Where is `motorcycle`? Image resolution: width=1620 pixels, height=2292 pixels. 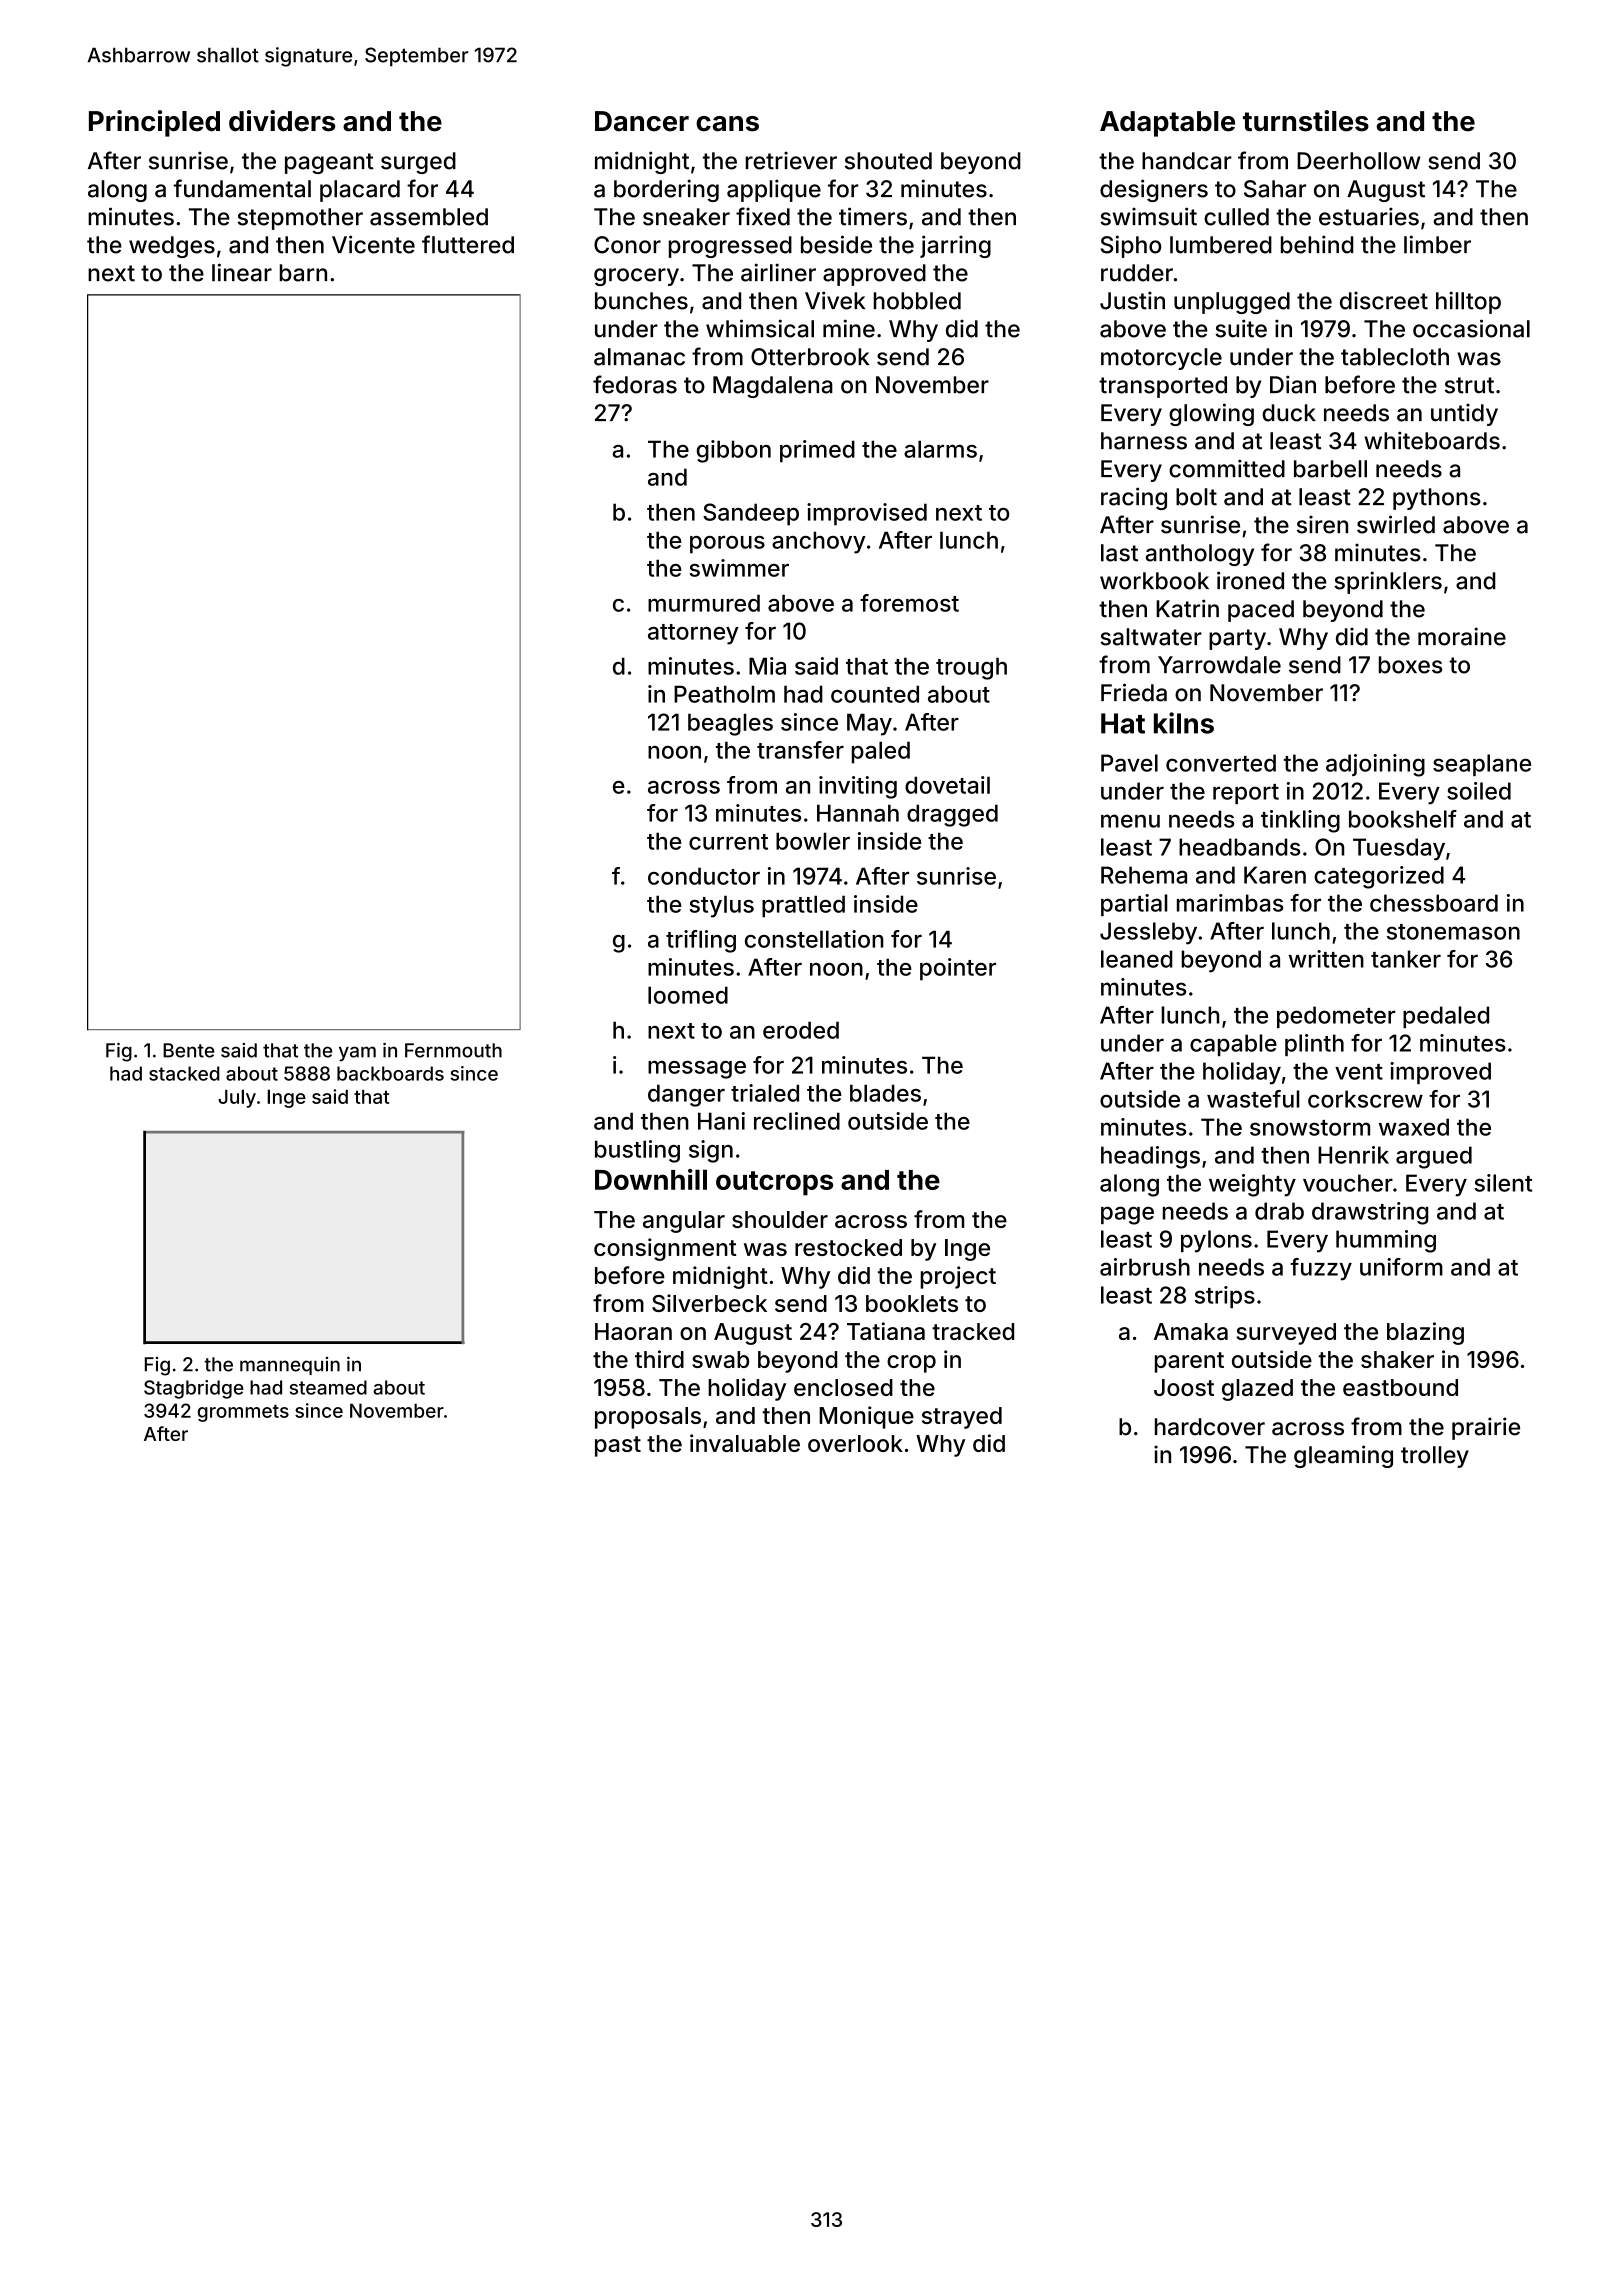
motorcycle is located at coordinates (1161, 359).
